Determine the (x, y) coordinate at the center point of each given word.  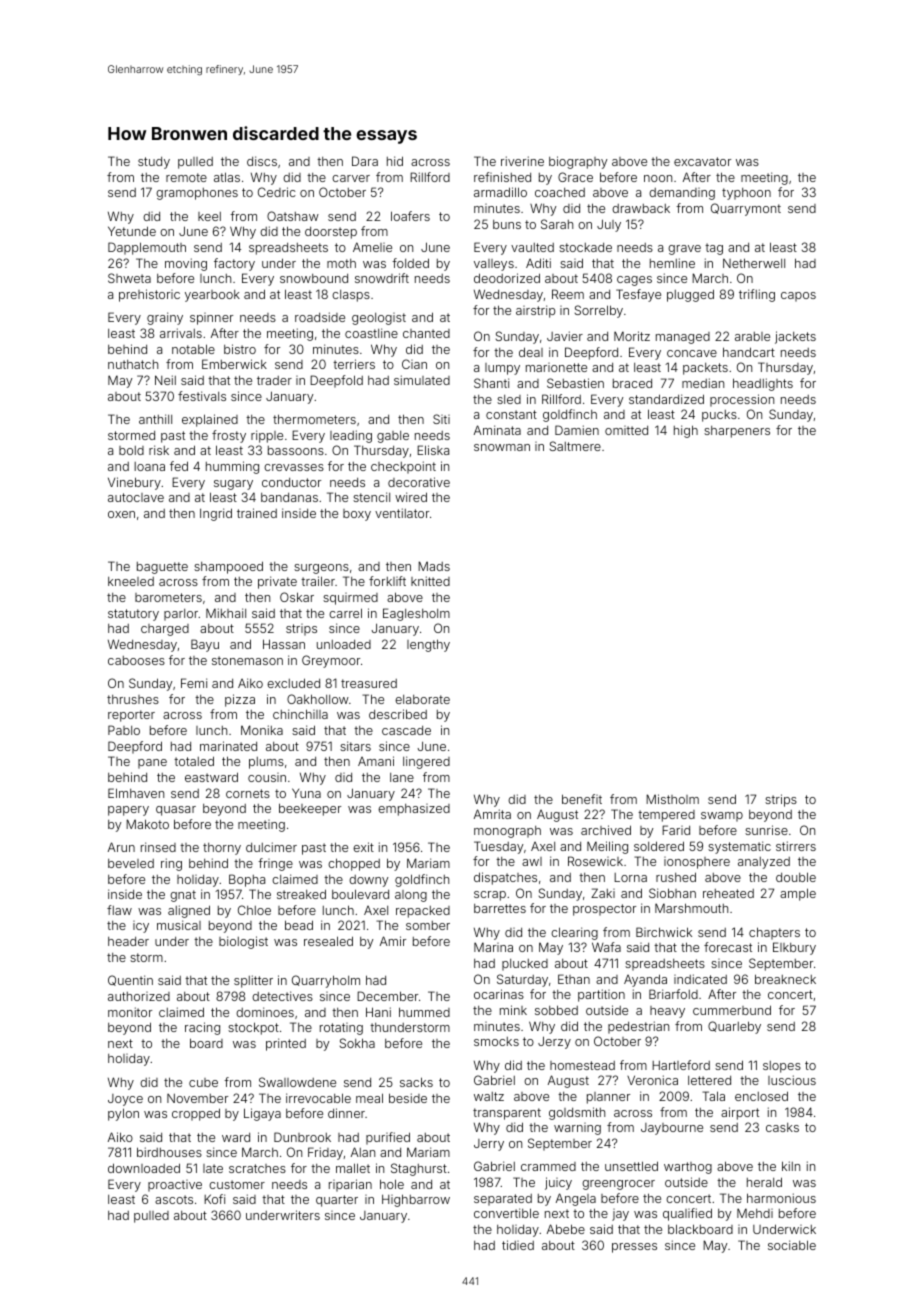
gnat (183, 896)
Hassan (284, 644)
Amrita (492, 814)
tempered (666, 816)
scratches (257, 1168)
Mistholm (672, 799)
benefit (582, 799)
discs (262, 161)
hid (395, 161)
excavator (702, 161)
